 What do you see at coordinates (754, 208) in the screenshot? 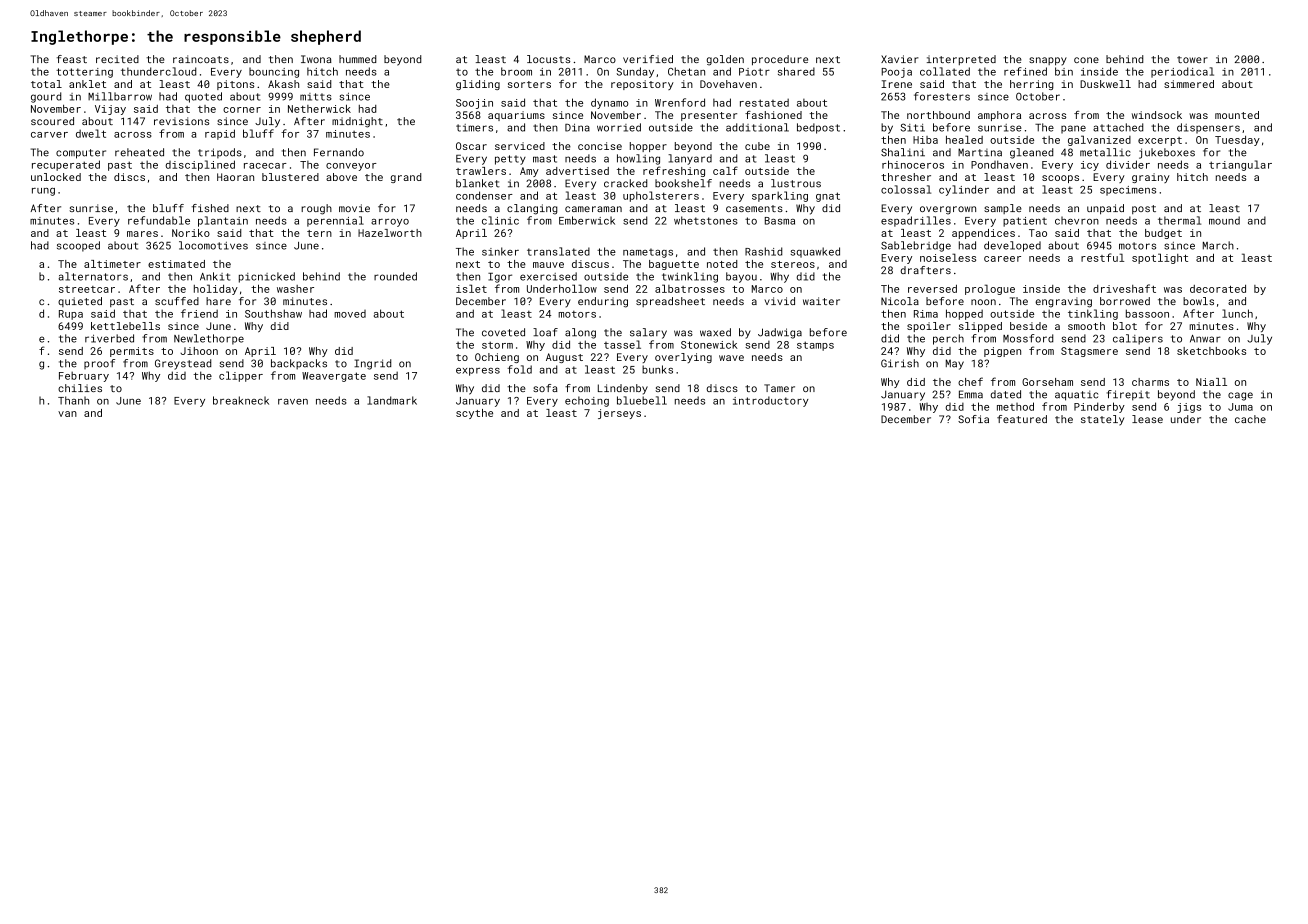
I see `casements` at bounding box center [754, 208].
